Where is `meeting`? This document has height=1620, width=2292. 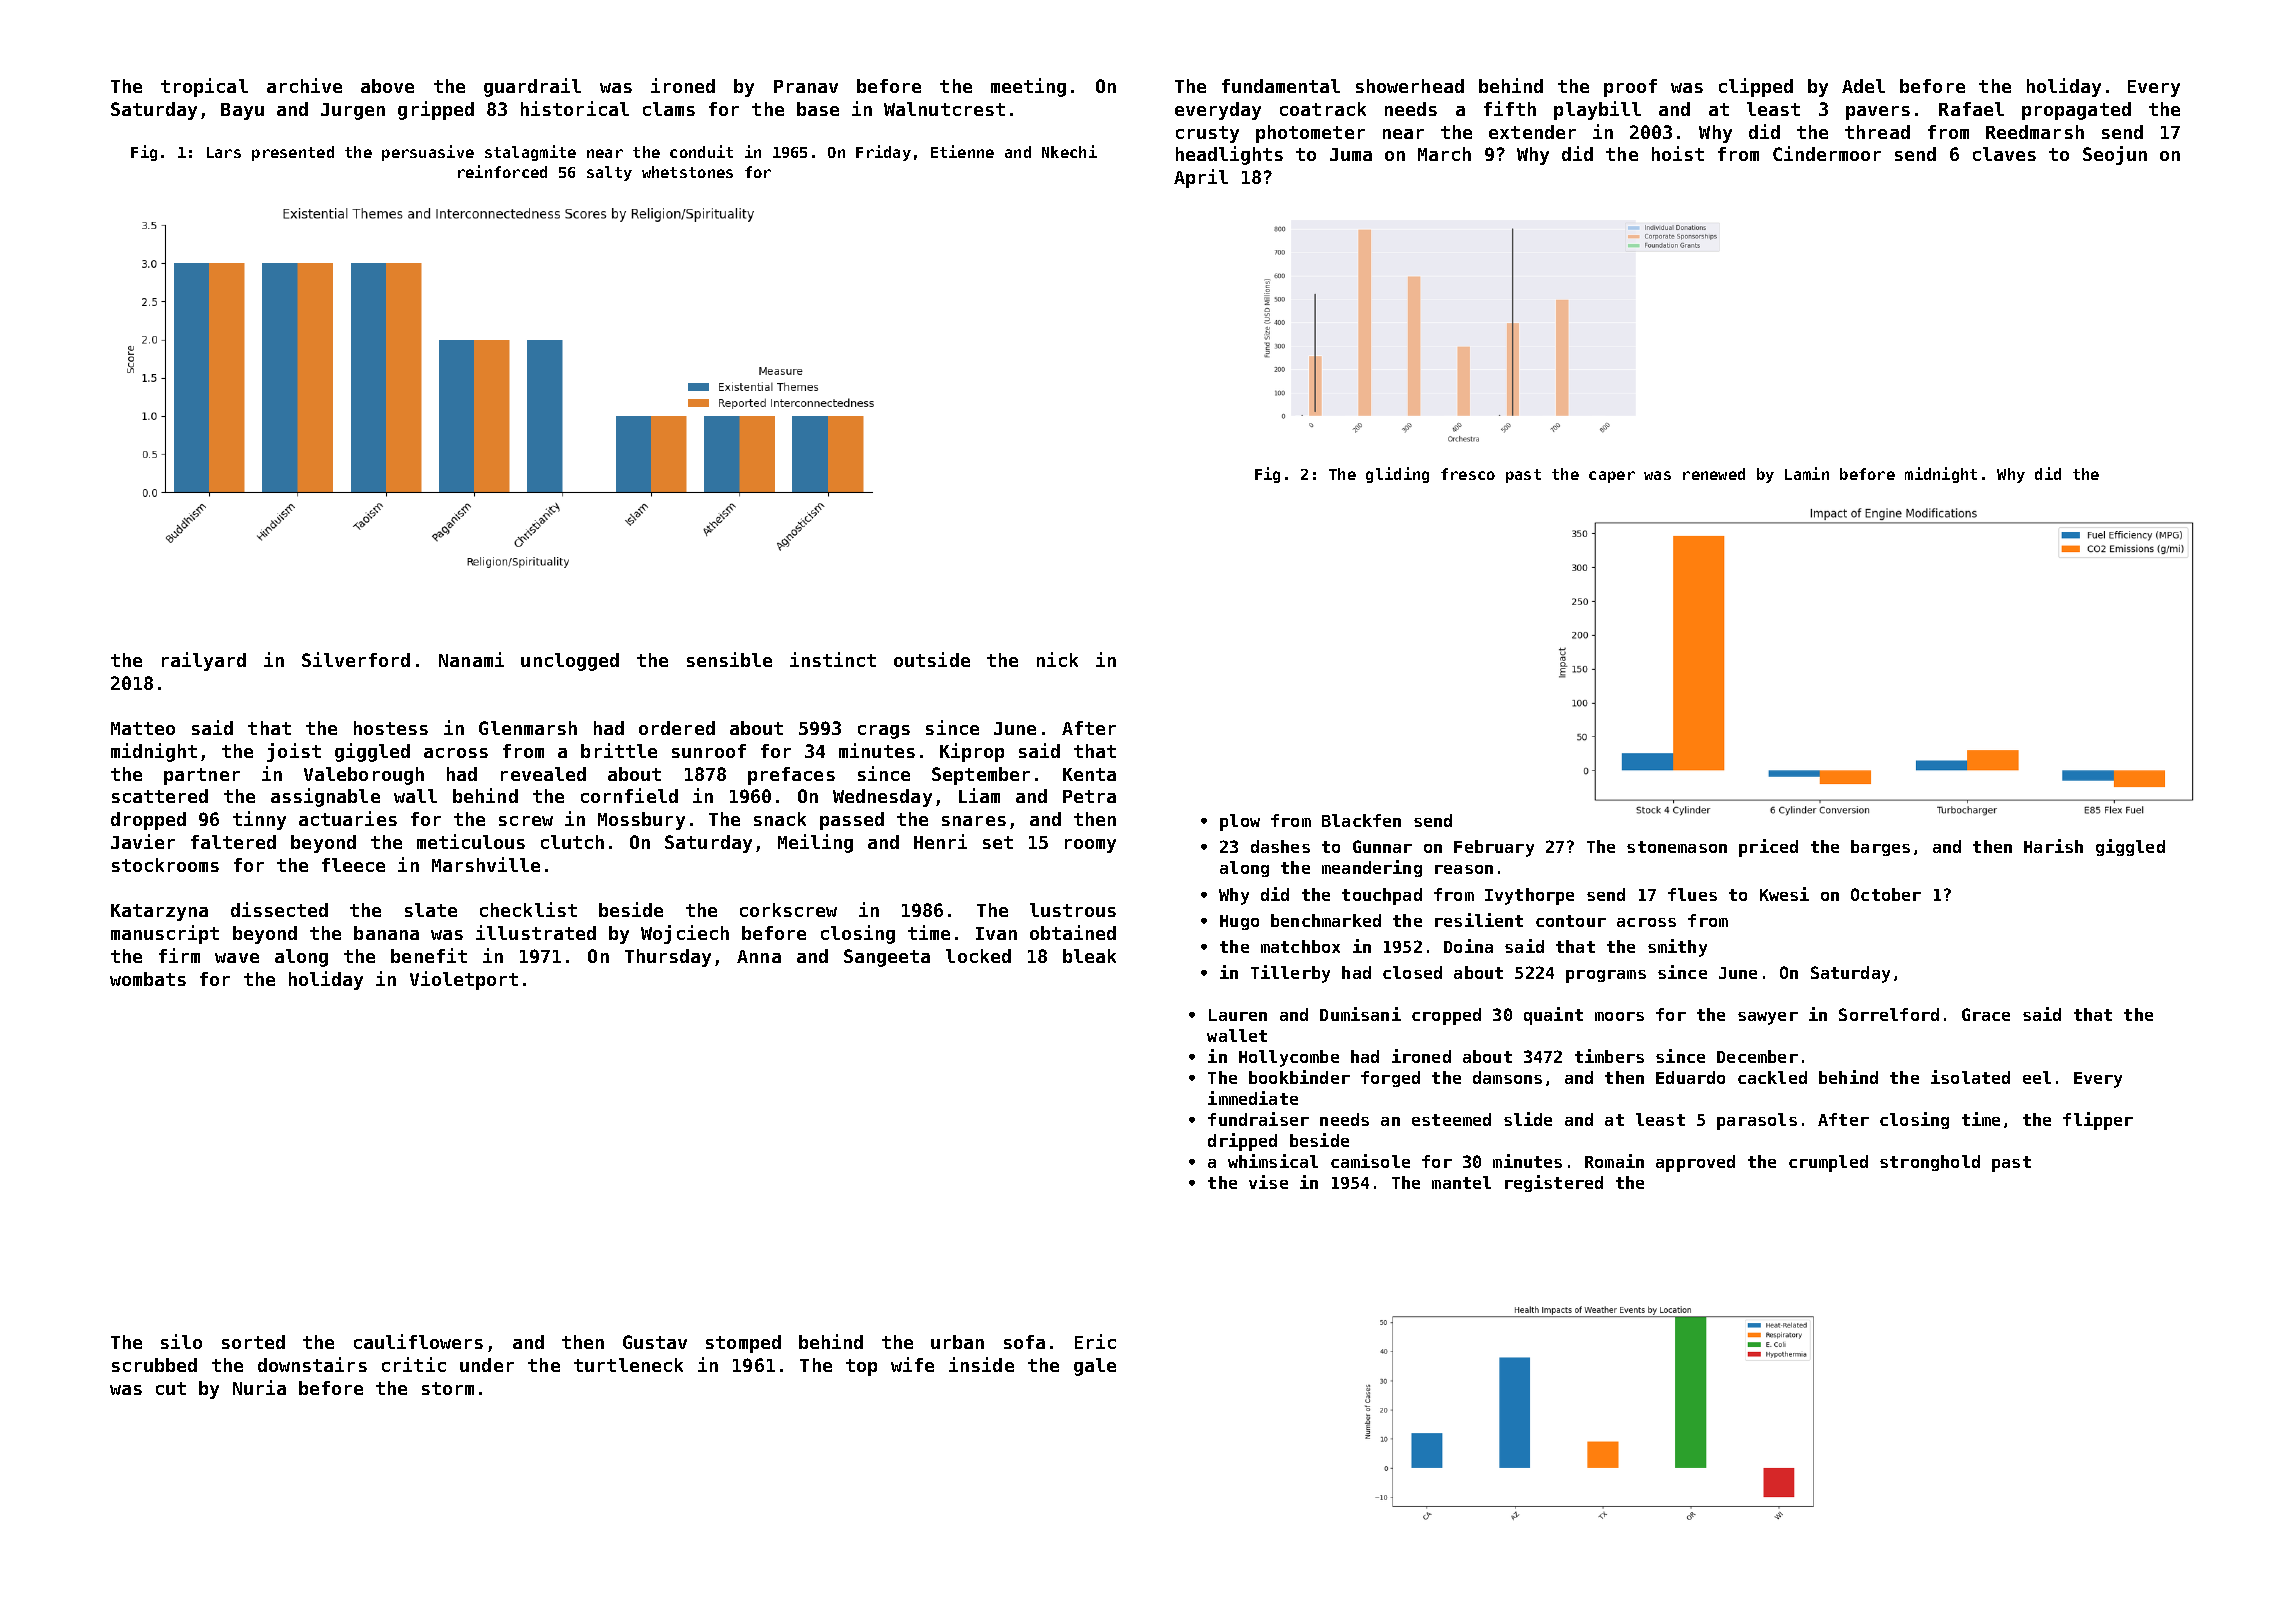 meeting is located at coordinates (1028, 87).
